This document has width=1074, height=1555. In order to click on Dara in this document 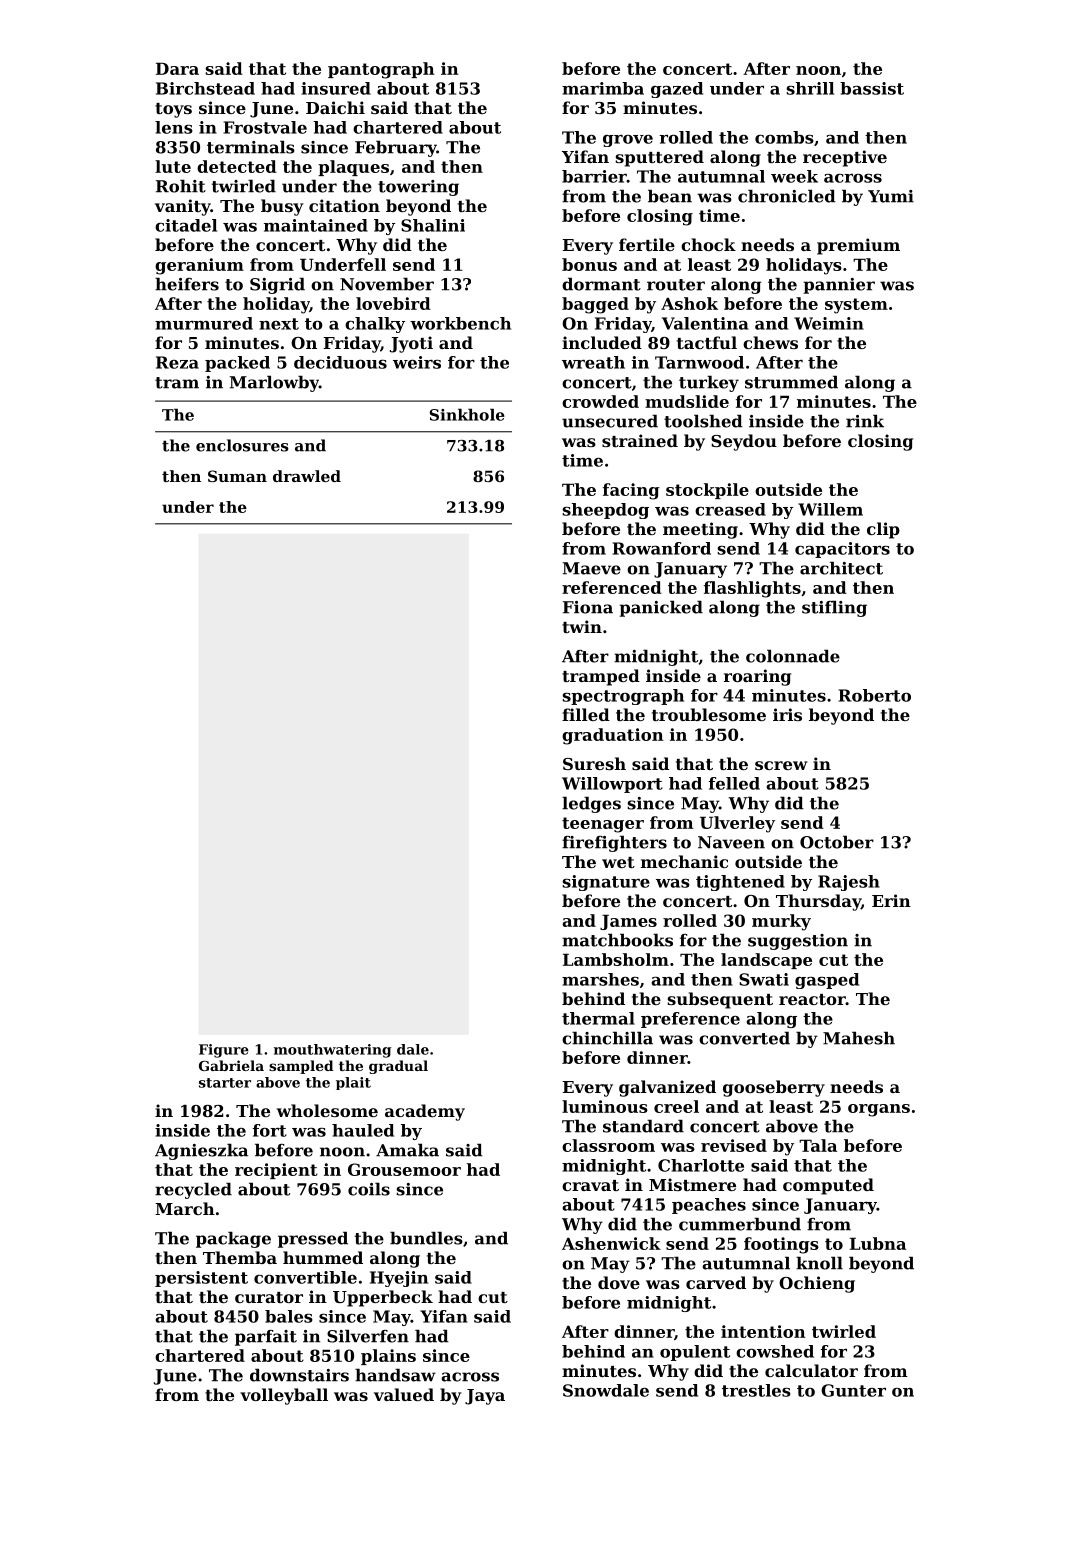, I will do `click(177, 68)`.
